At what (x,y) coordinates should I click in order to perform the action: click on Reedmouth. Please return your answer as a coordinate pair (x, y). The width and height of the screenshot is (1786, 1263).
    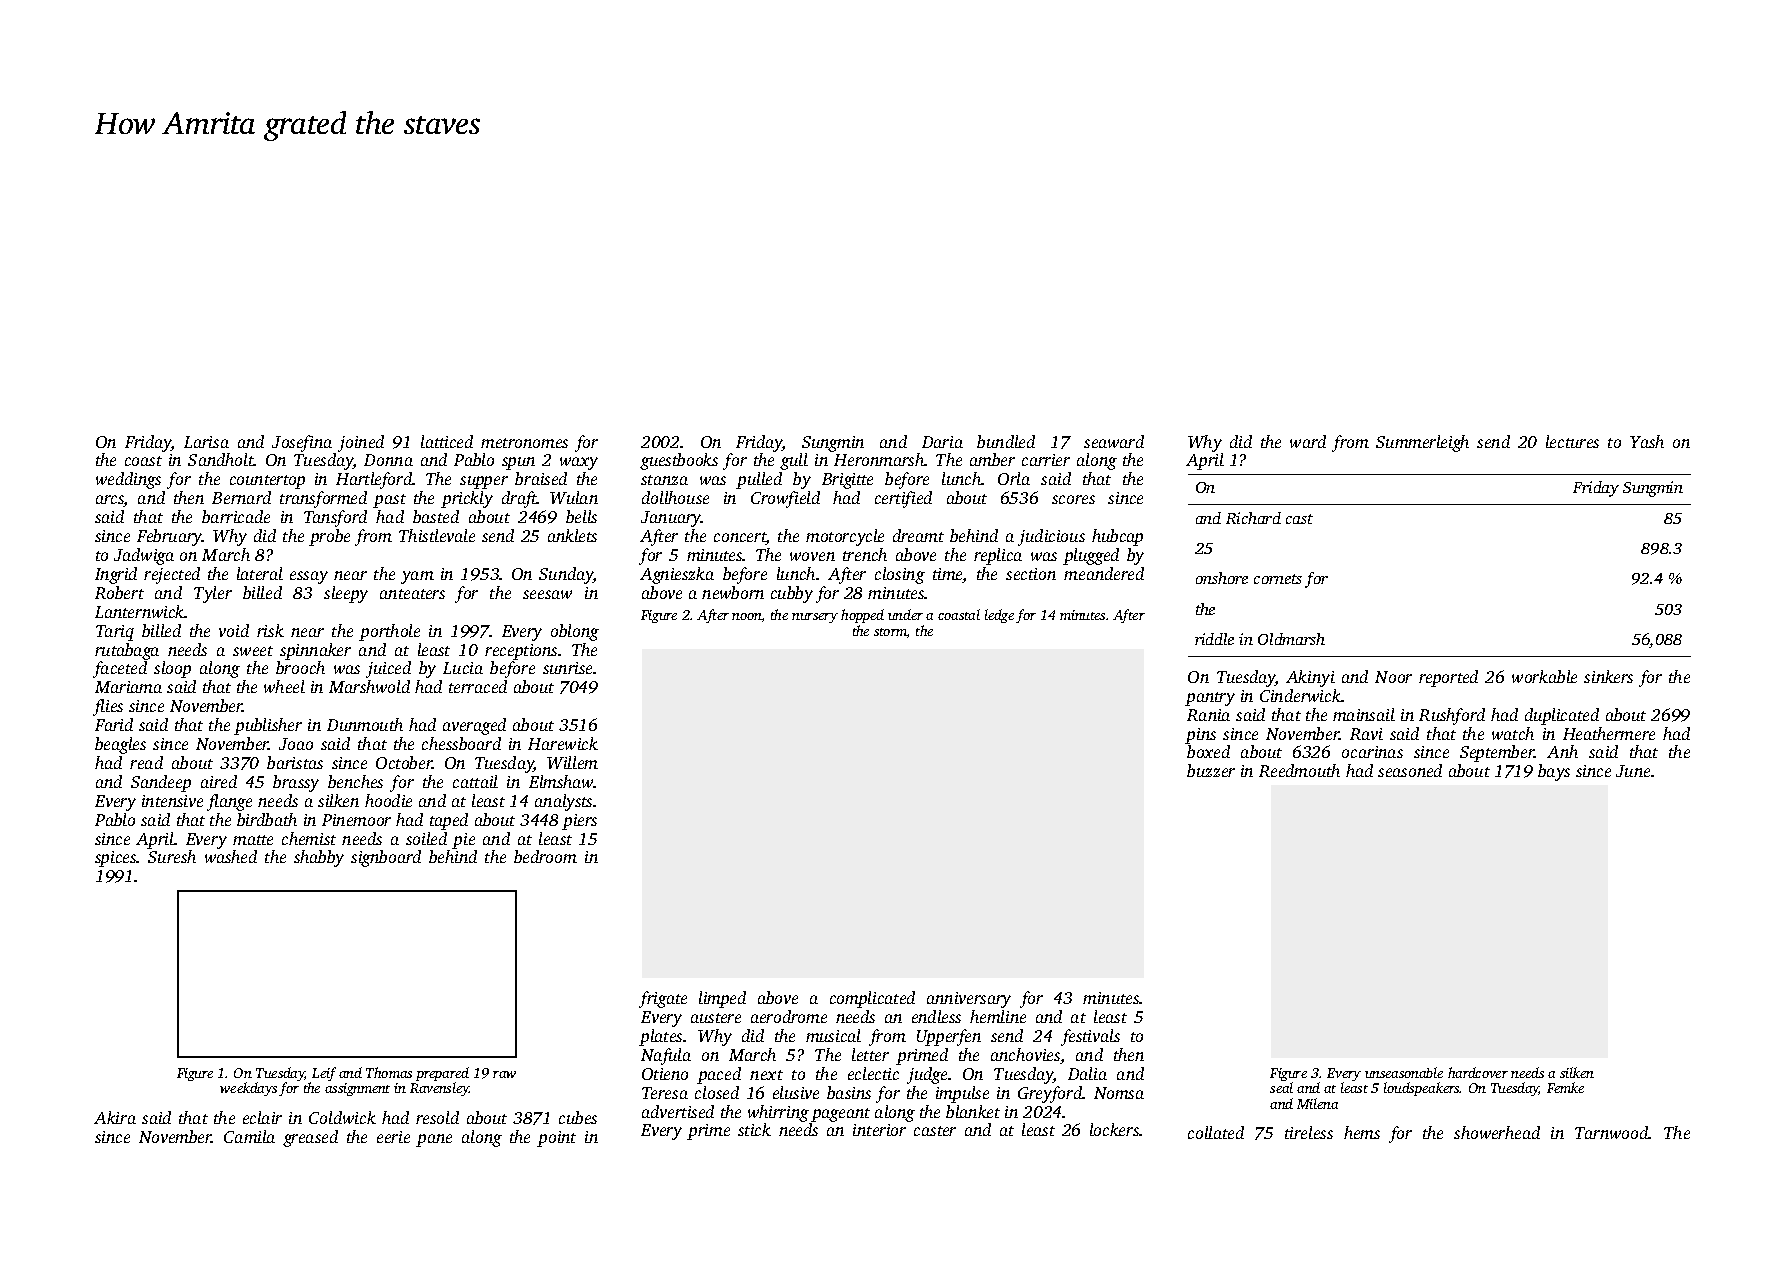
    Looking at the image, I should click on (1299, 770).
